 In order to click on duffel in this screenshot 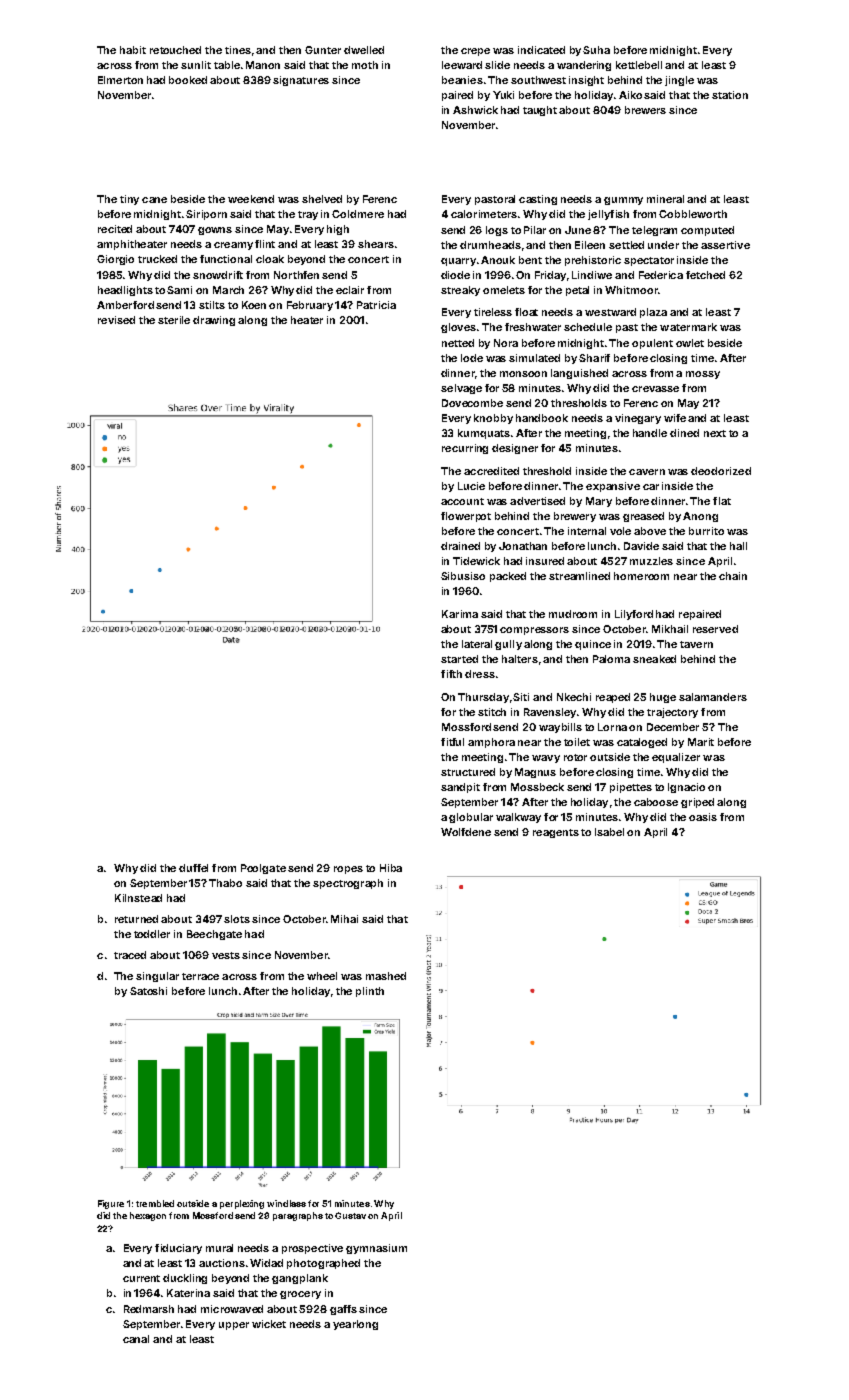, I will do `click(193, 868)`.
